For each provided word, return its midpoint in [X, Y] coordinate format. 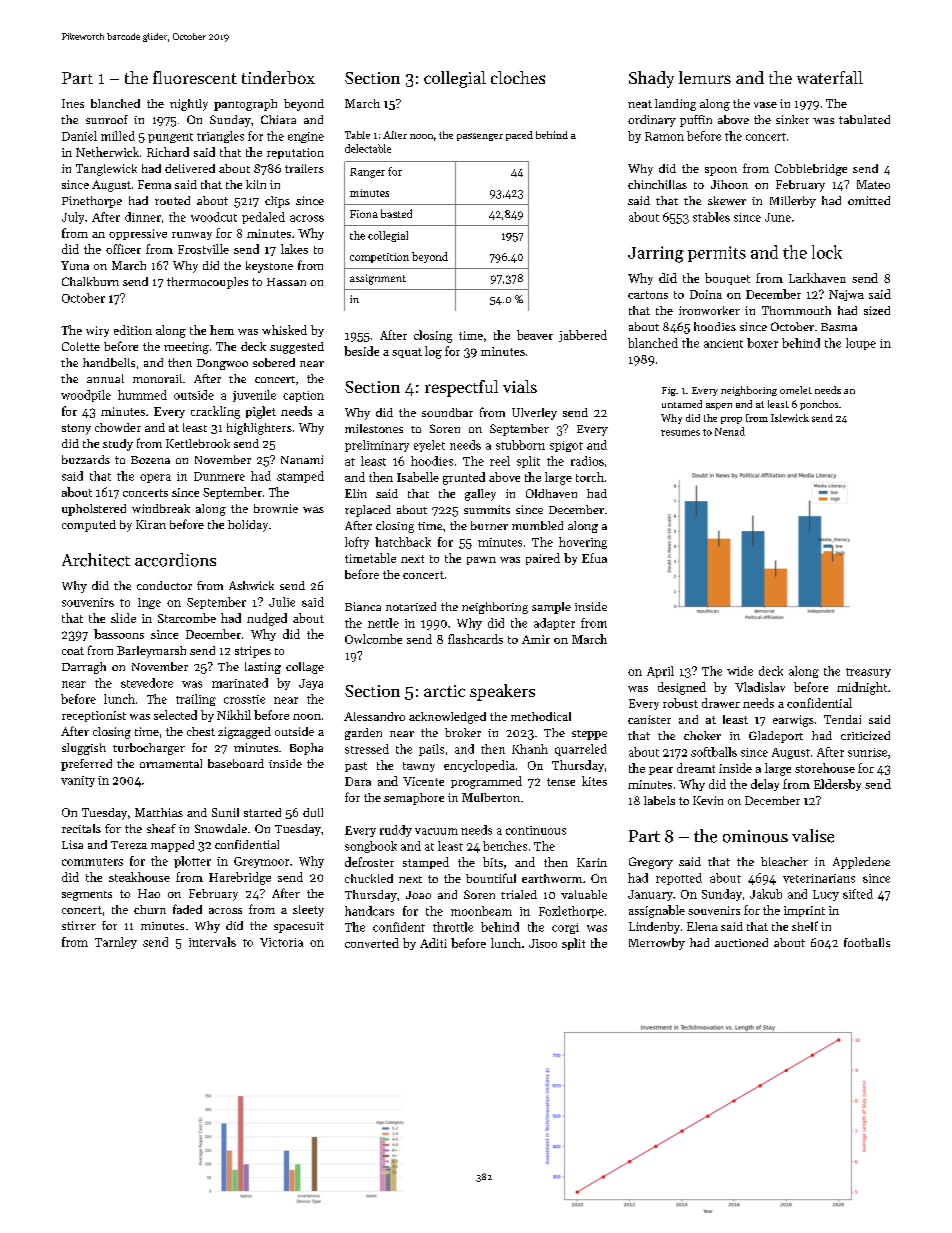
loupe [861, 344]
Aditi [433, 943]
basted [396, 213]
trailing [196, 700]
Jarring [656, 254]
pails [431, 750]
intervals [212, 942]
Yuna [75, 265]
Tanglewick [106, 170]
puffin [696, 121]
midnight [862, 688]
